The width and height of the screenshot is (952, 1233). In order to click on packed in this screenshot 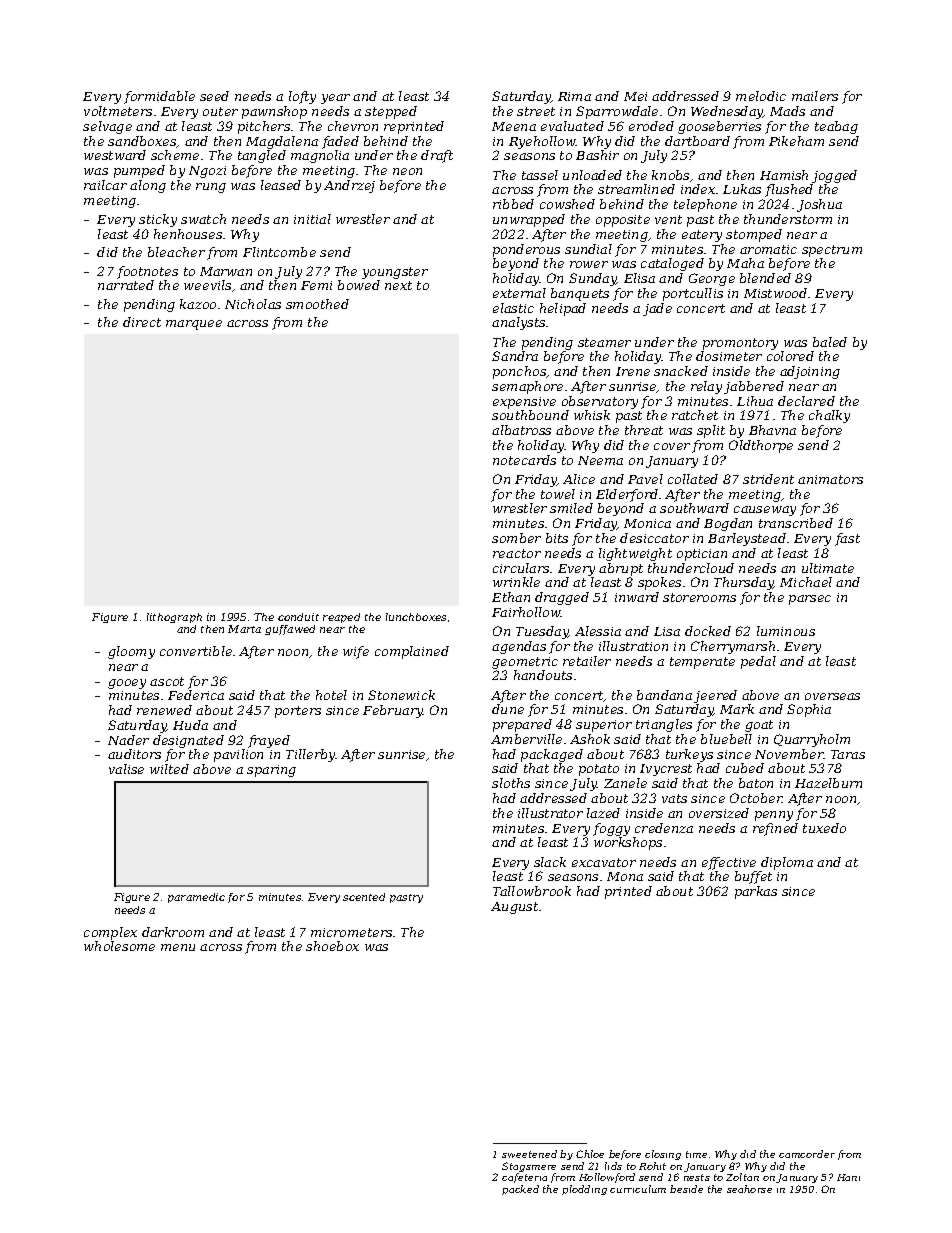, I will do `click(520, 1190)`.
